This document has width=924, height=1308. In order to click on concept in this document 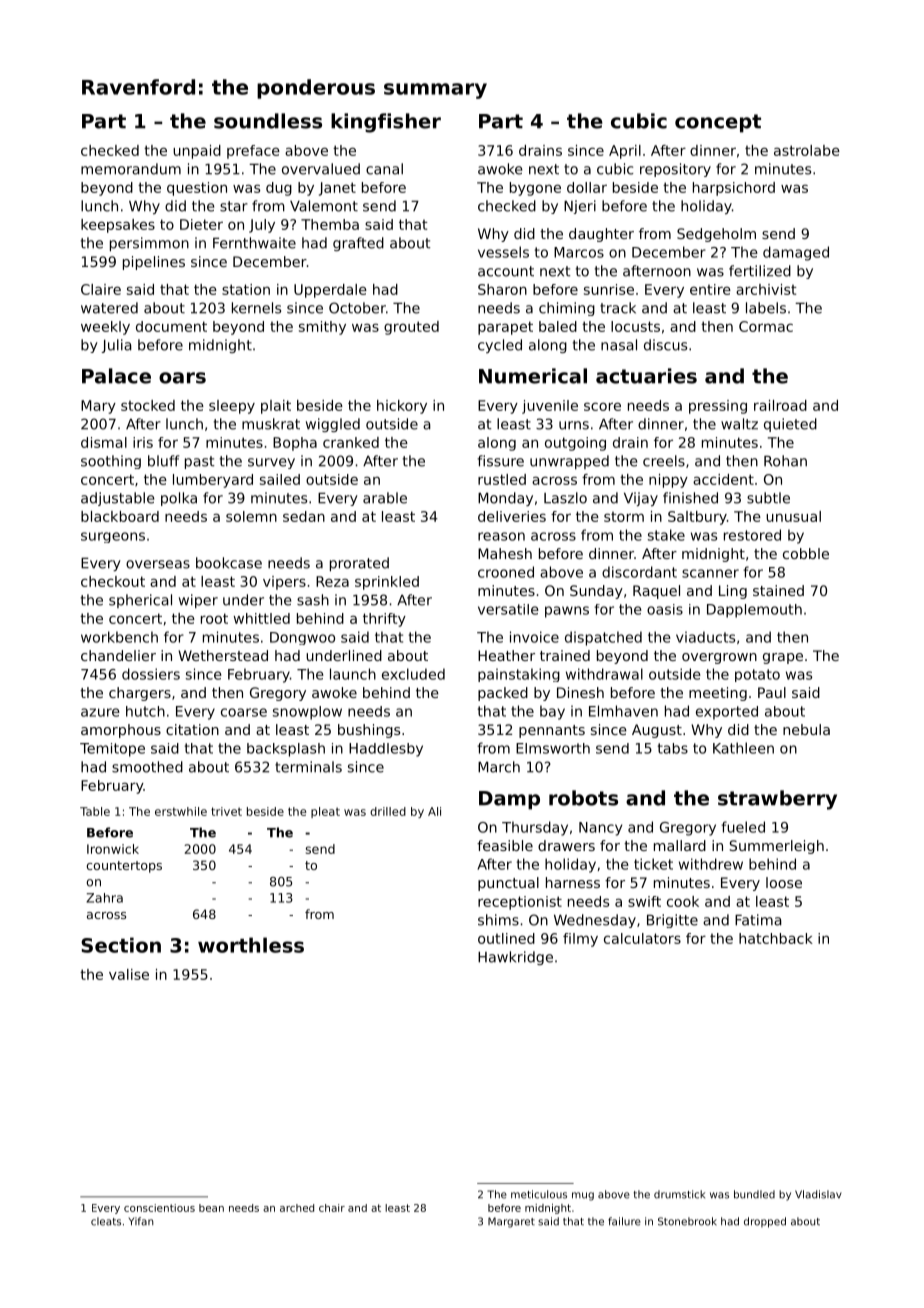, I will do `click(718, 123)`.
